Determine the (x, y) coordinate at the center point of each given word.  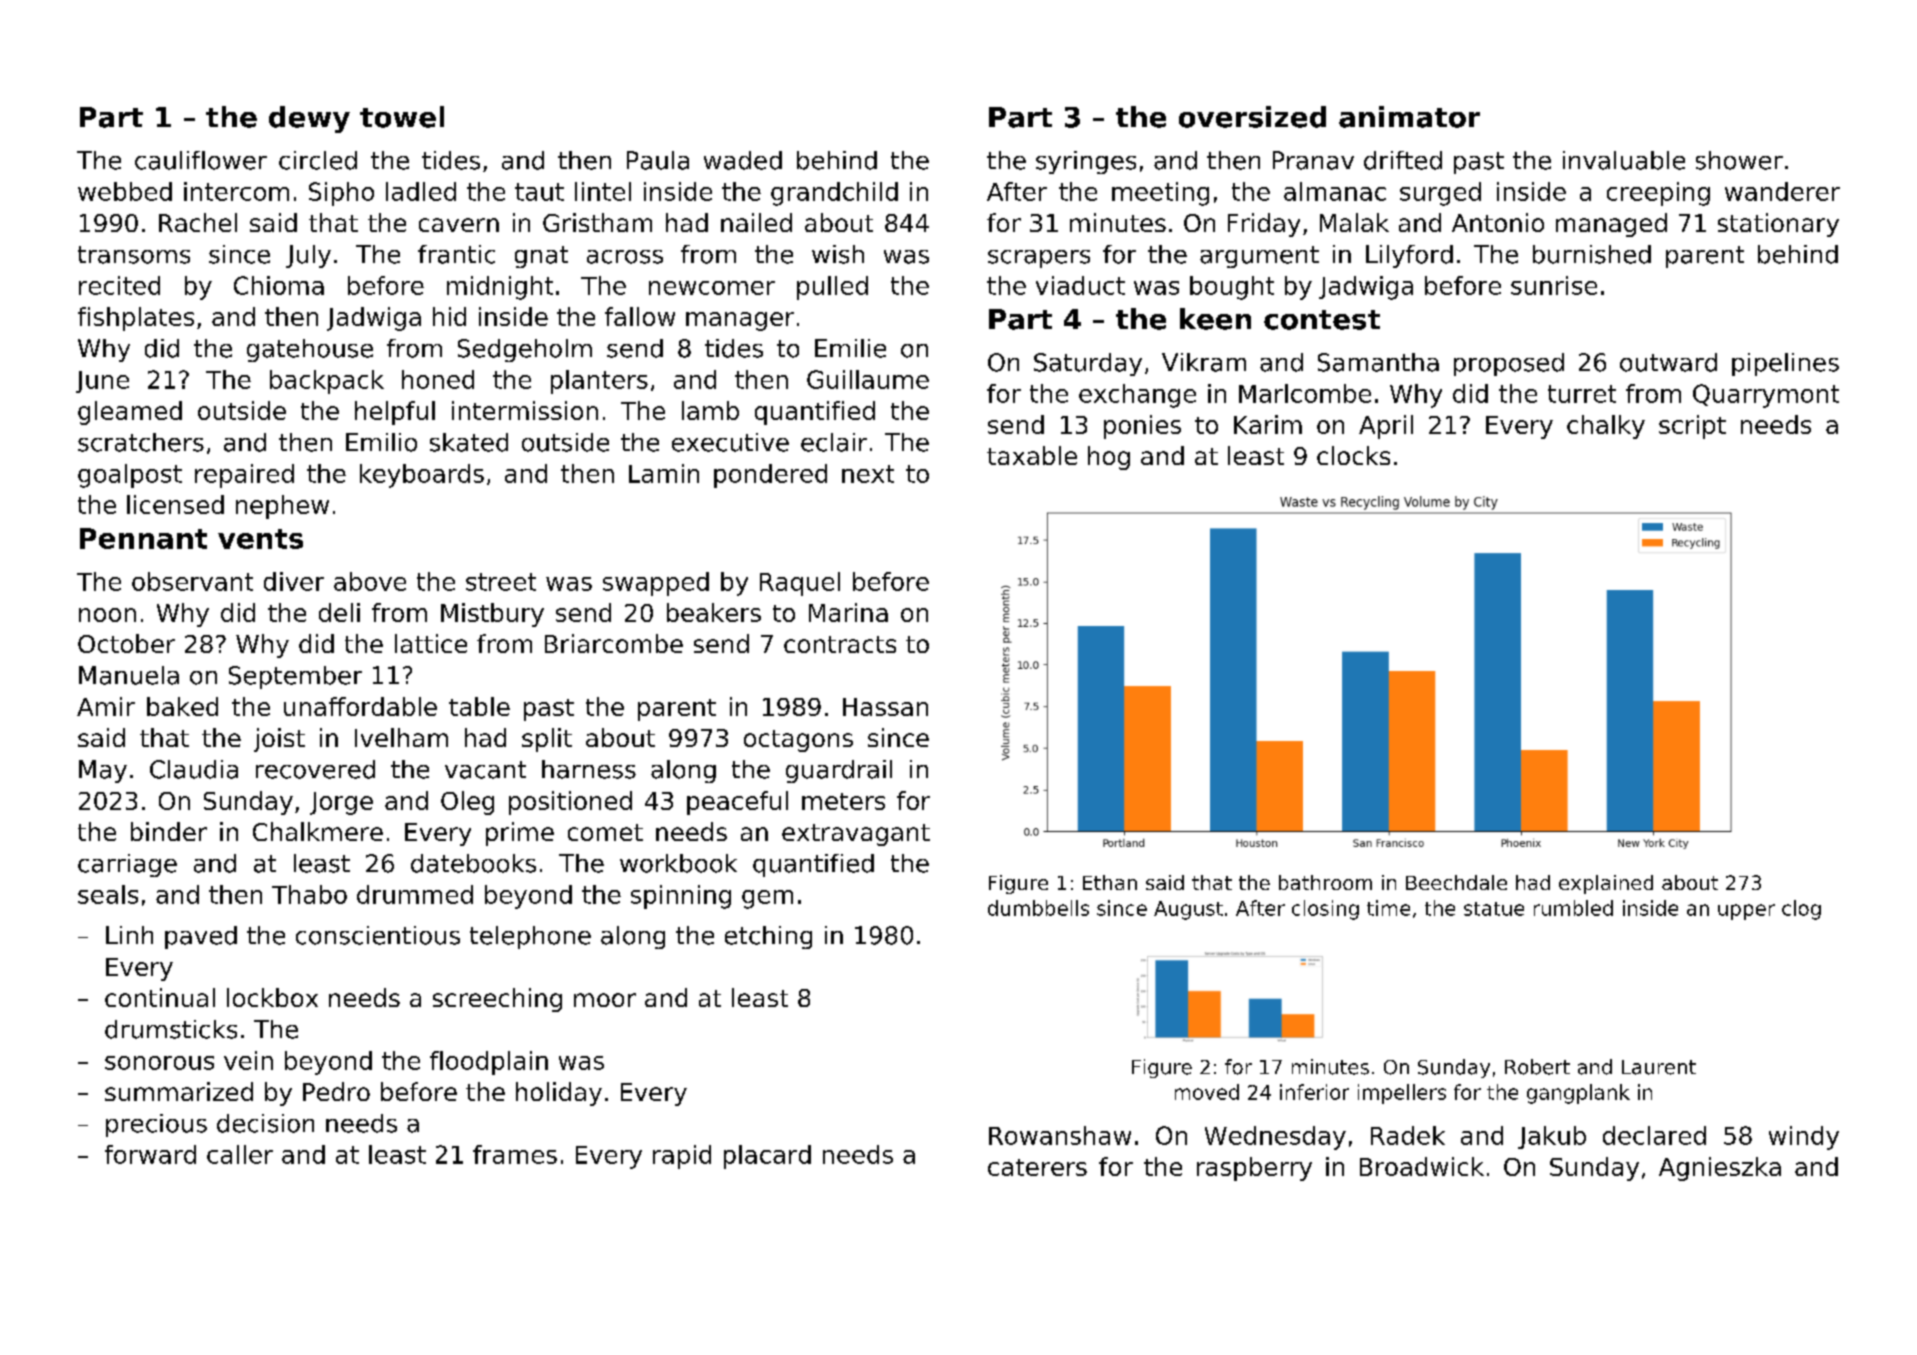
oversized (1252, 117)
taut (539, 192)
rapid (682, 1157)
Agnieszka (1720, 1169)
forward (150, 1154)
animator (1409, 117)
